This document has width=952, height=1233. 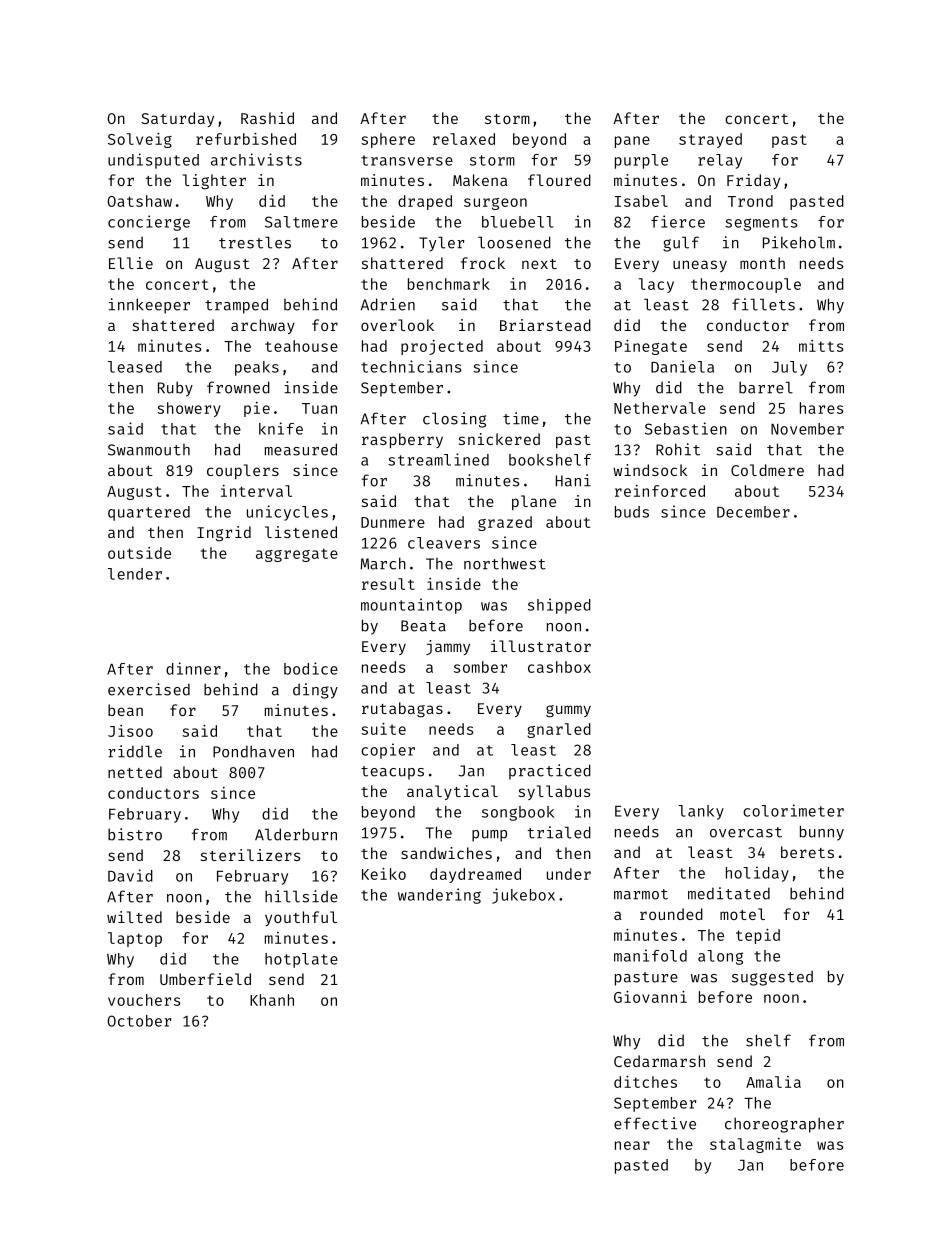 I want to click on Giovanni, so click(x=650, y=997).
